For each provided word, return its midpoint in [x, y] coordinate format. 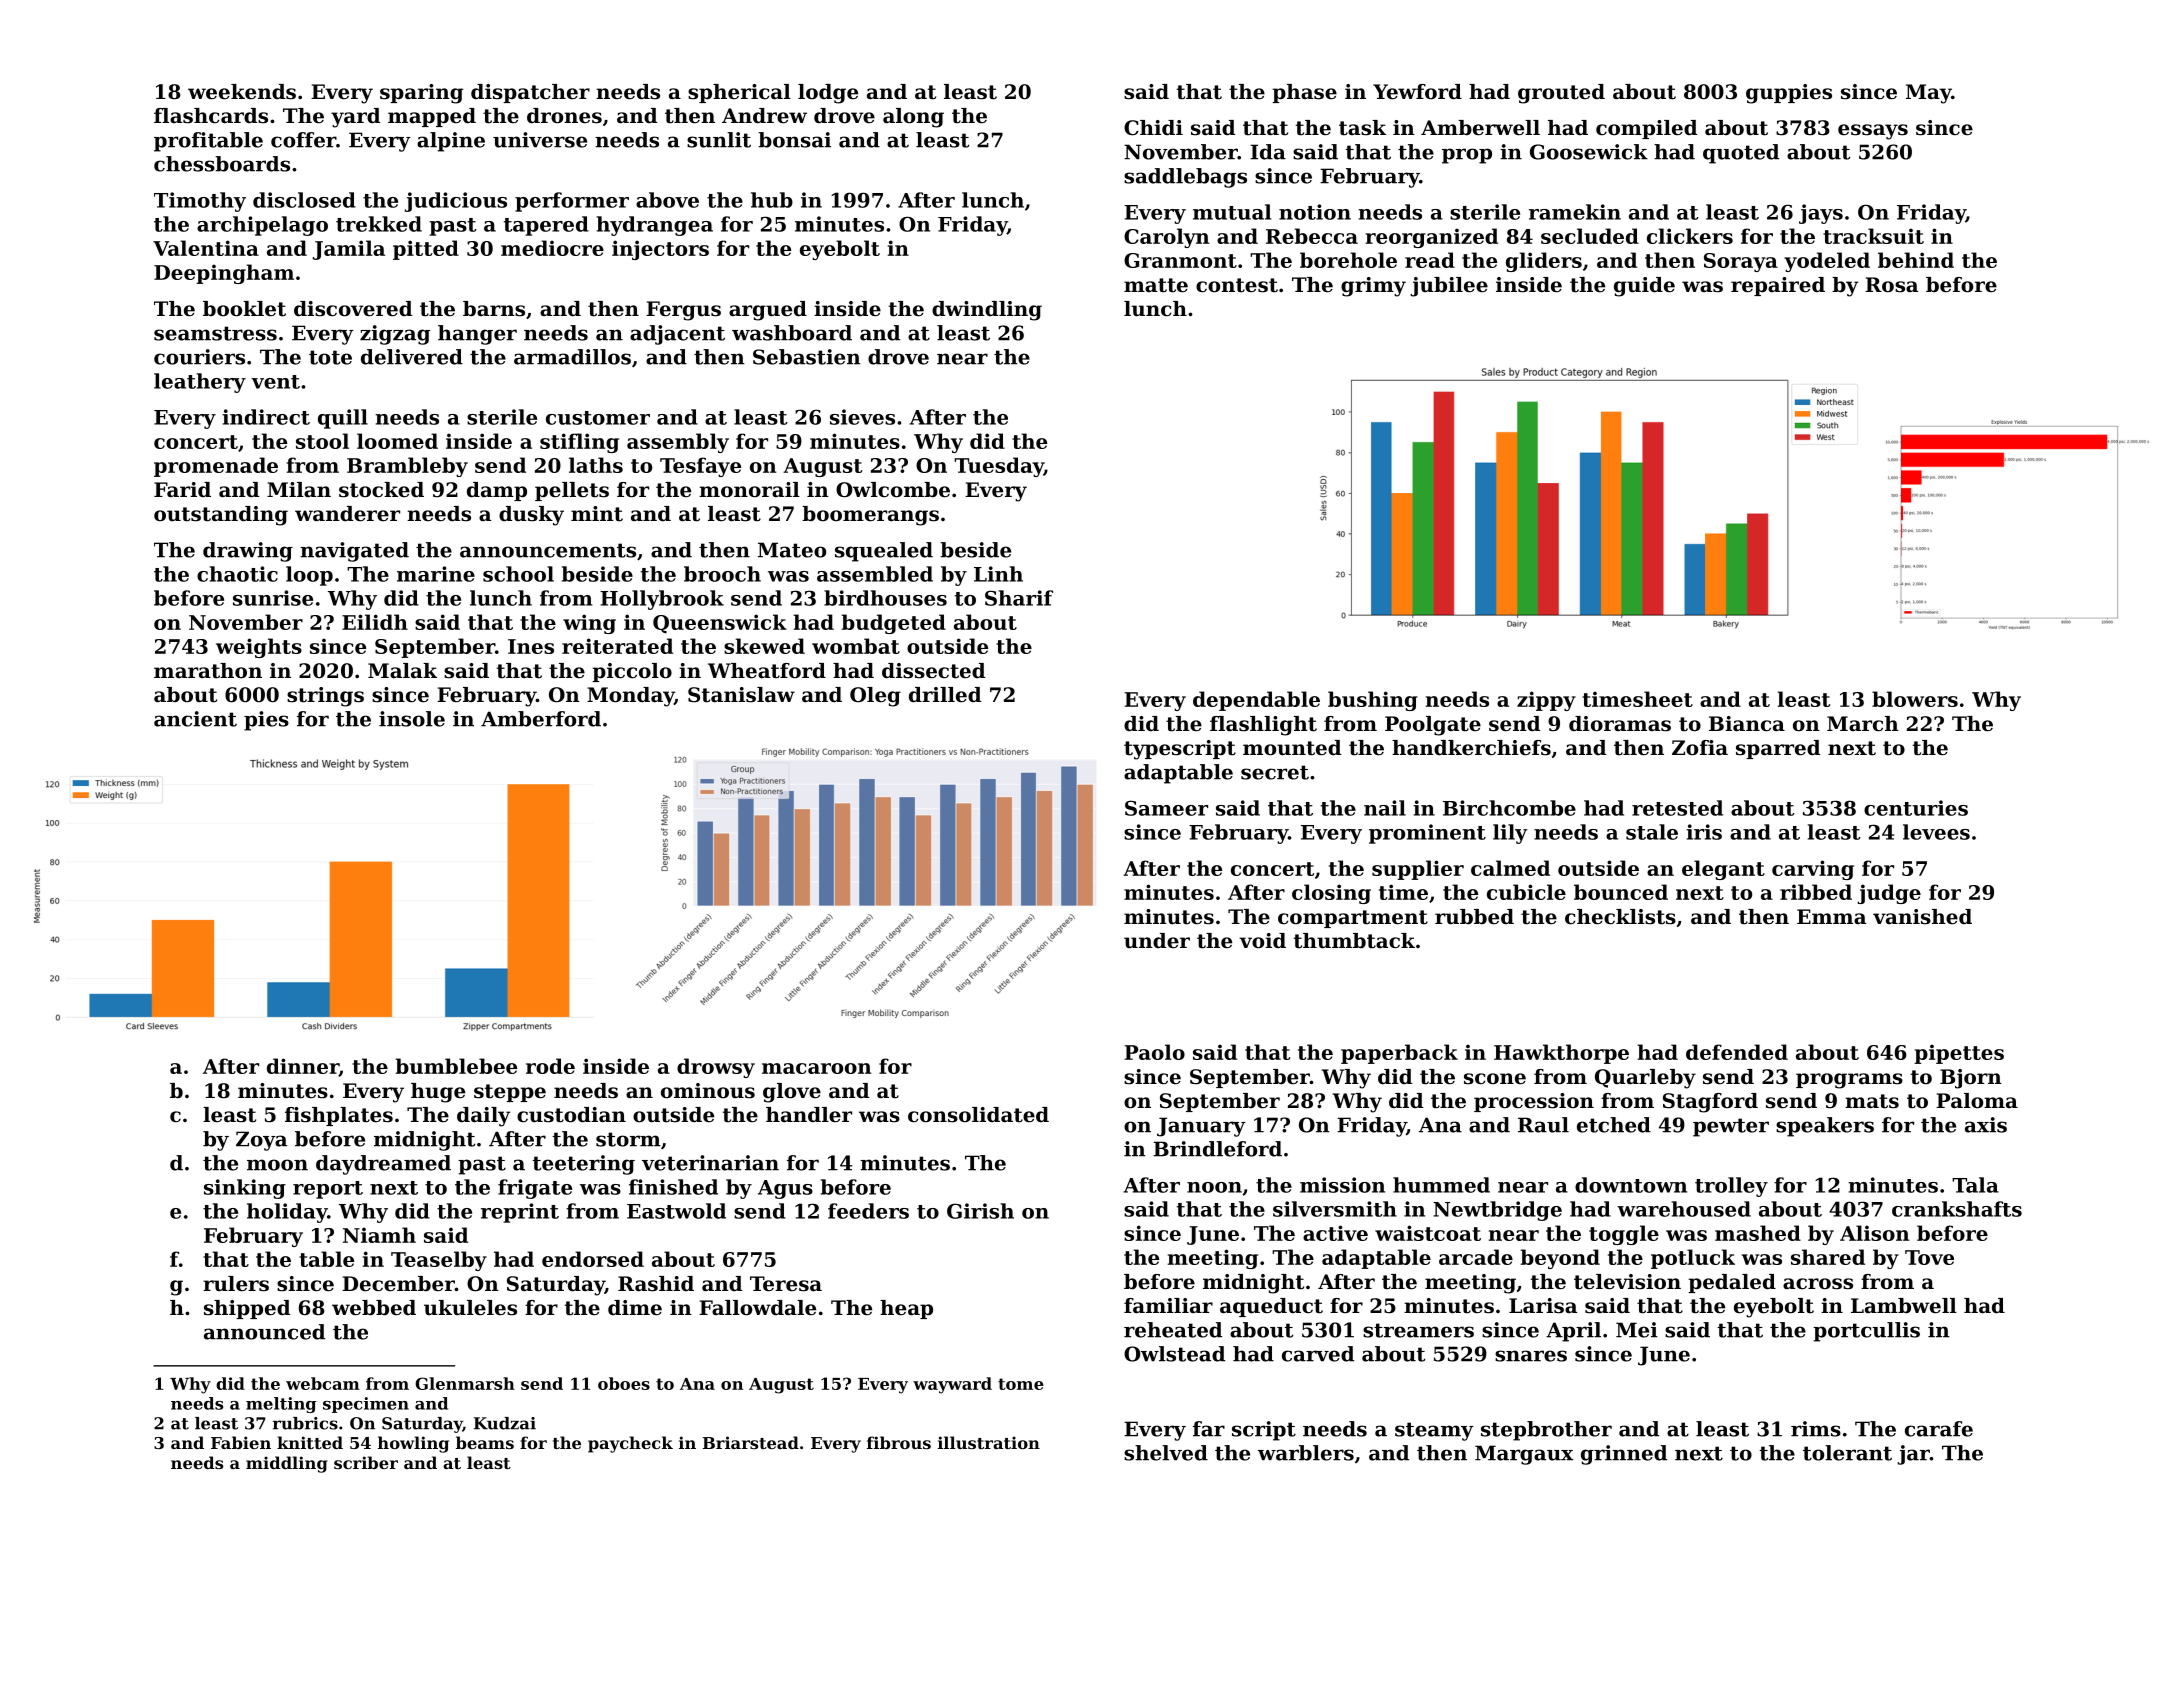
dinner [303, 1067]
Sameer [1166, 808]
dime [635, 1308]
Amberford [541, 719]
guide [1644, 287]
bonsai [794, 140]
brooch [722, 574]
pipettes [1959, 1054]
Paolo [1155, 1052]
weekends [242, 92]
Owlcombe [893, 490]
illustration [989, 1442]
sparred [1778, 749]
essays [1873, 132]
